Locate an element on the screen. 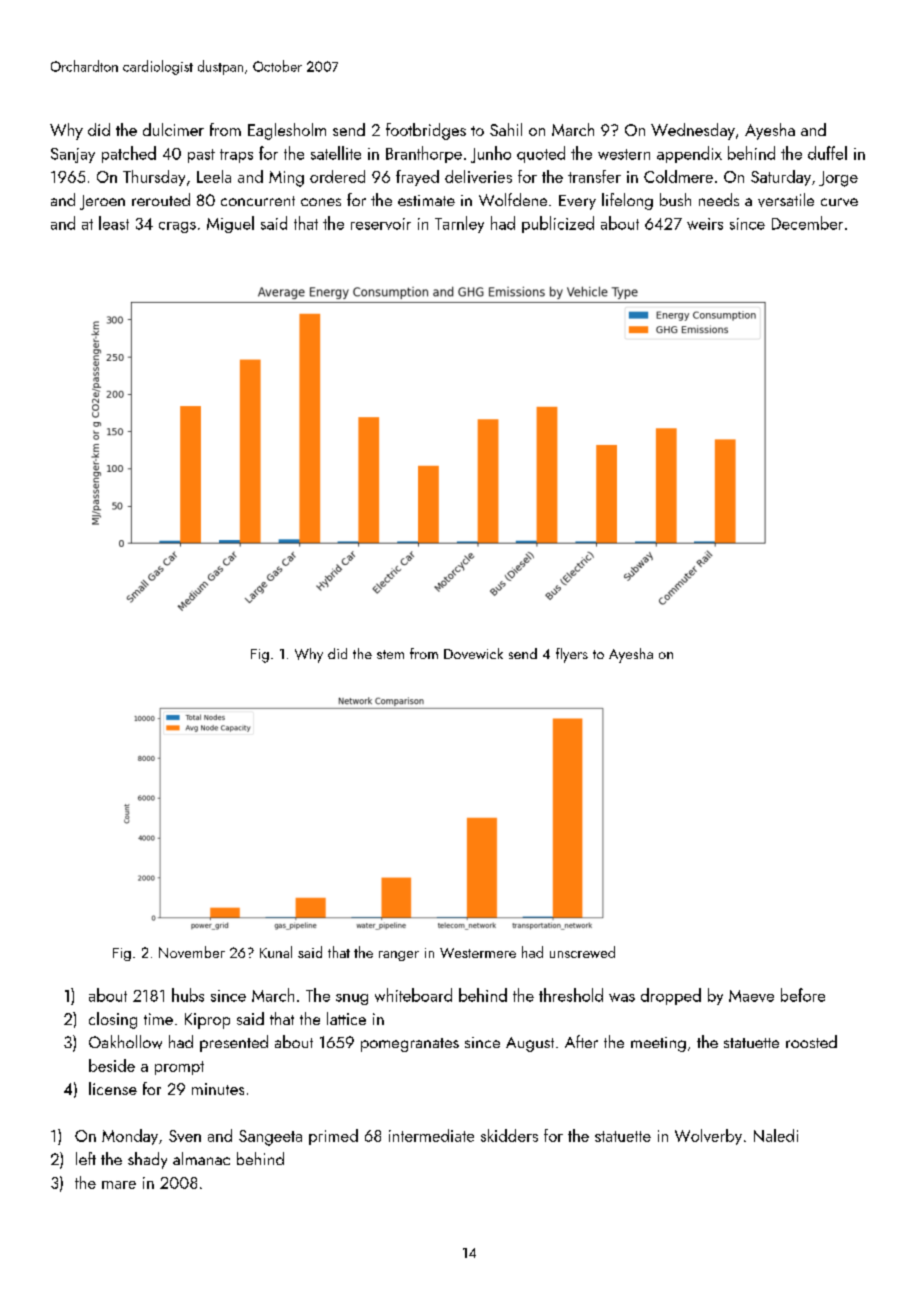 This screenshot has width=924, height=1308. Kunal is located at coordinates (276, 952).
